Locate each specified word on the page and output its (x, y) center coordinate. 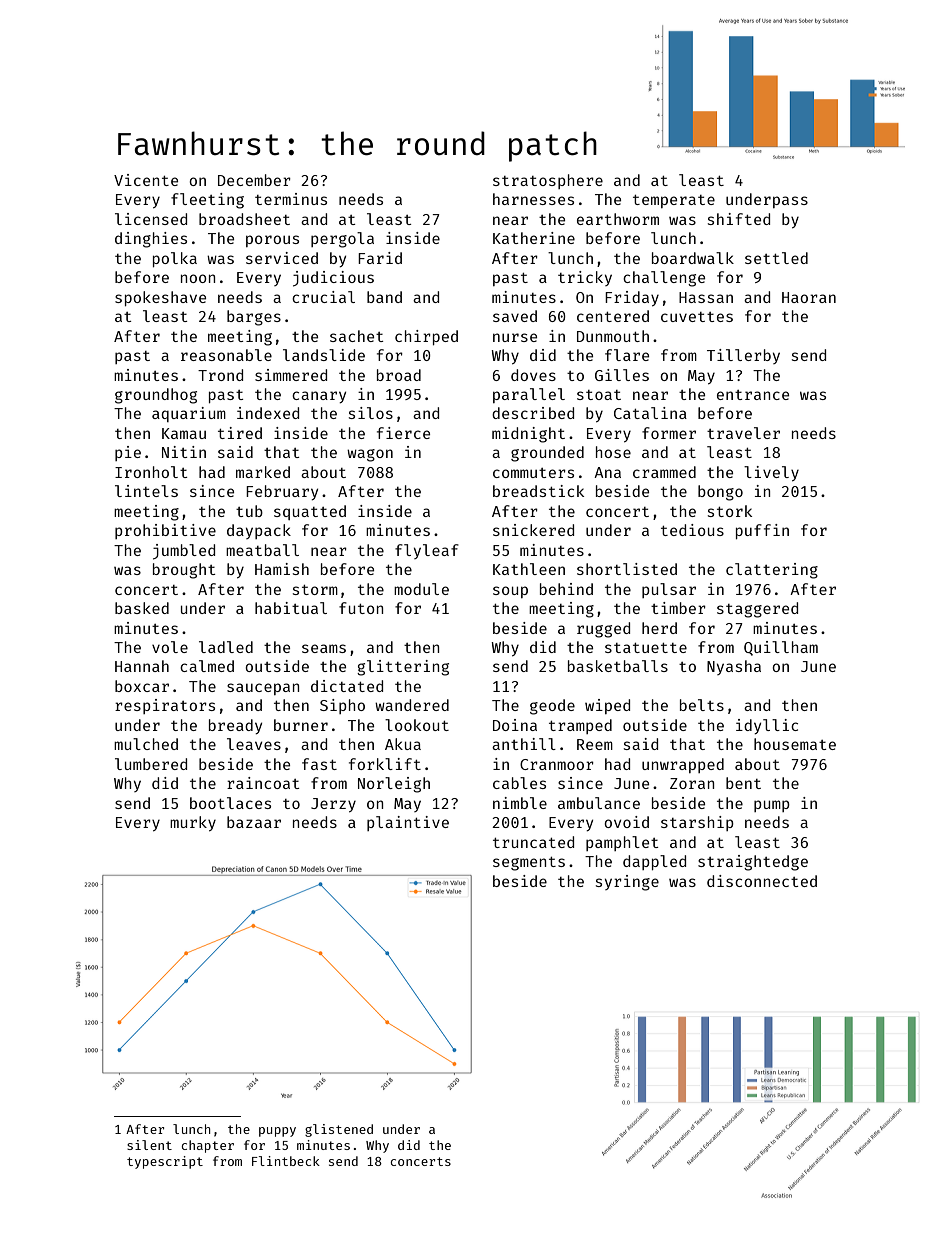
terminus (291, 199)
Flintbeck (286, 1161)
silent (149, 1145)
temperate (674, 201)
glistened (339, 1130)
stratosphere (548, 181)
